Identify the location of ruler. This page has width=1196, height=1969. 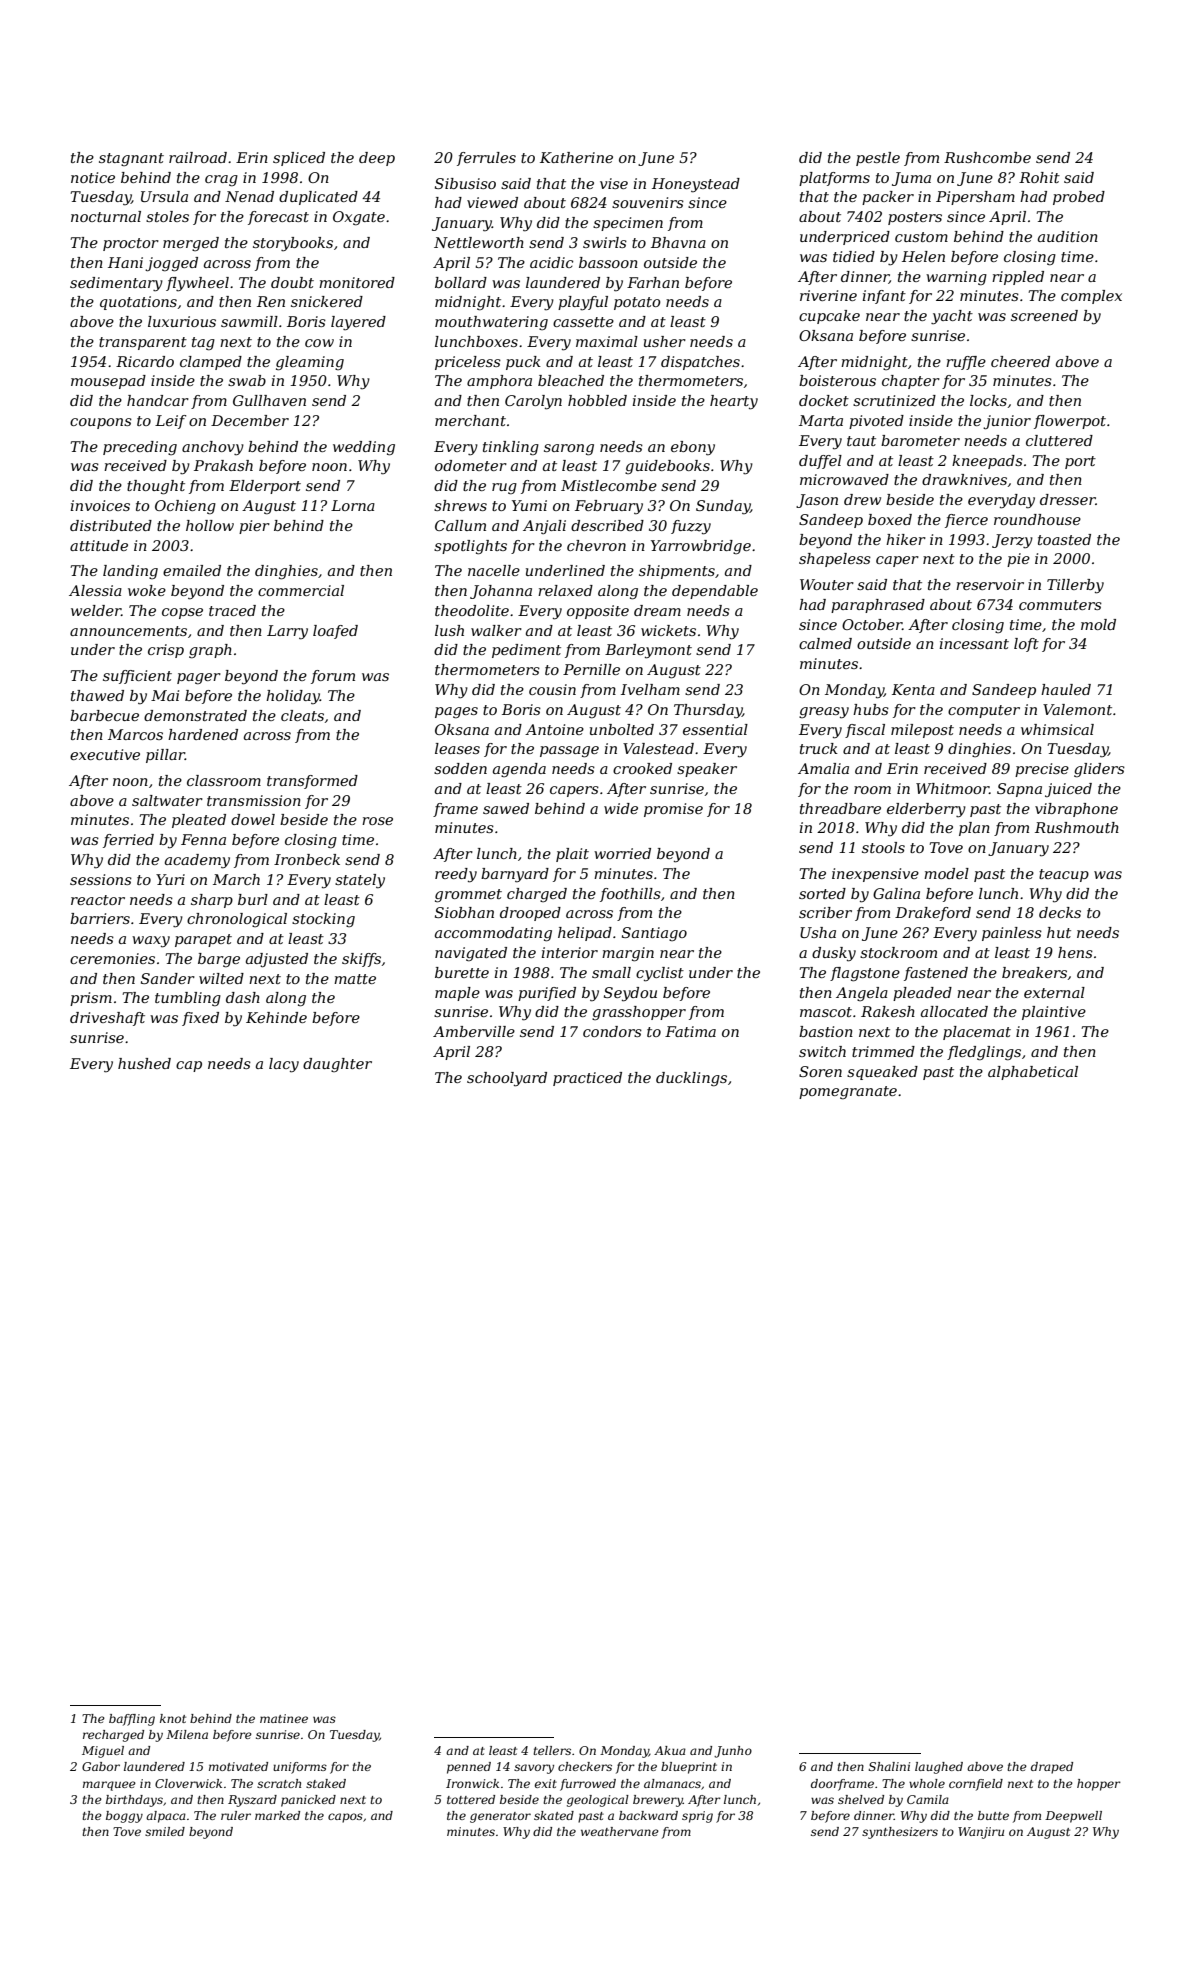
(236, 1815).
